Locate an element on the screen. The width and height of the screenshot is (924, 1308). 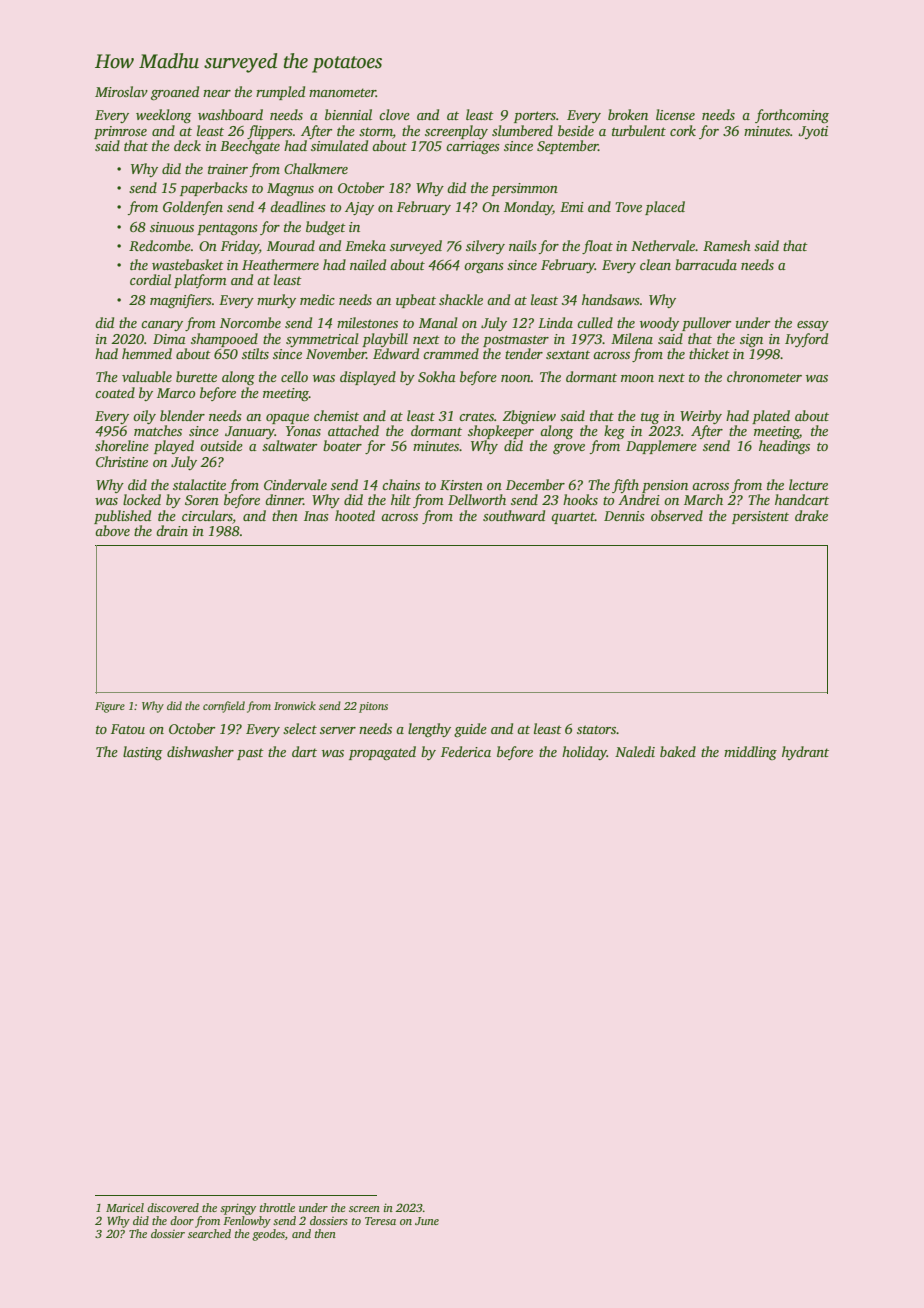
baked is located at coordinates (678, 751).
